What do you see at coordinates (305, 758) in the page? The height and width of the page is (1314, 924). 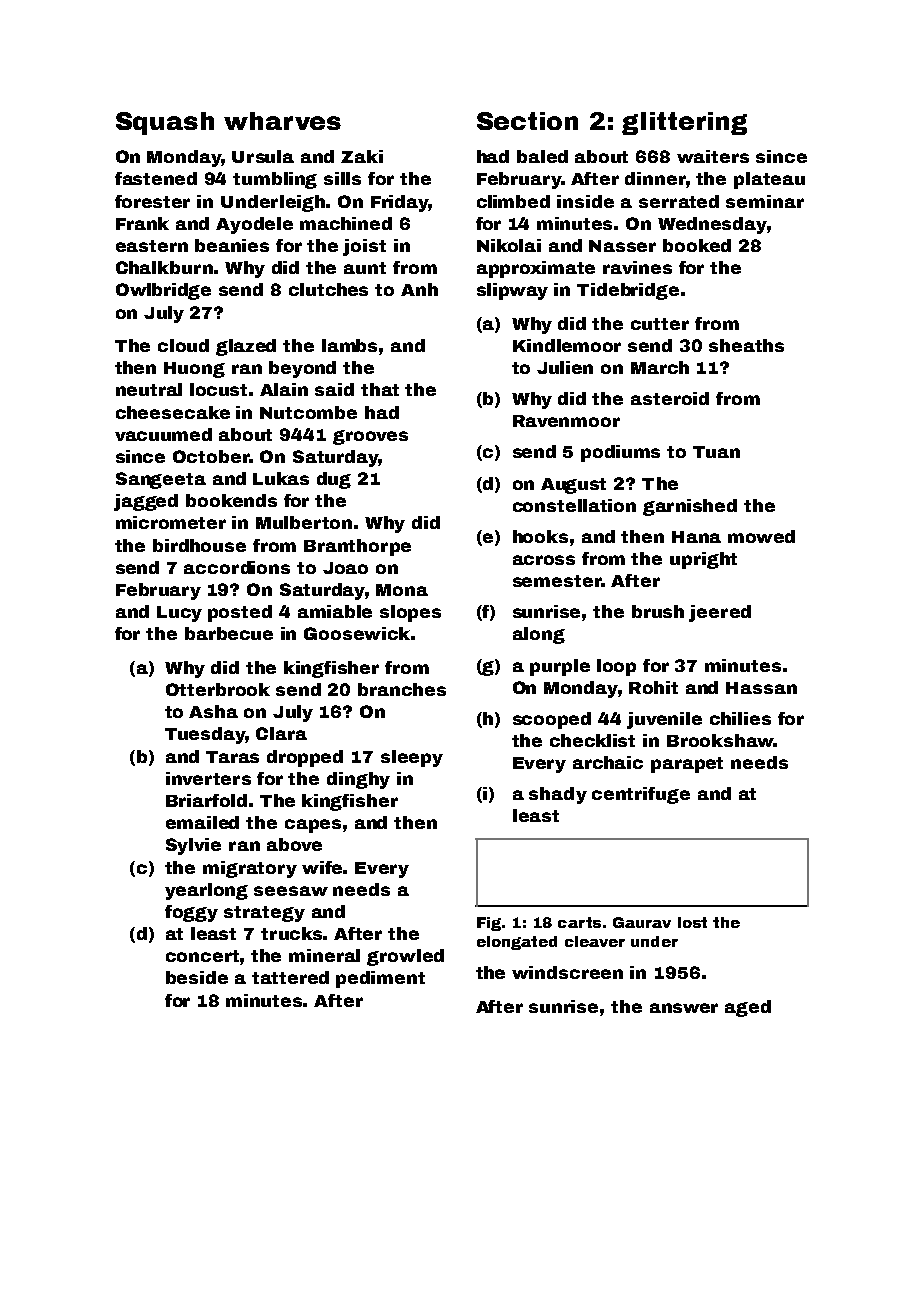 I see `dropped` at bounding box center [305, 758].
